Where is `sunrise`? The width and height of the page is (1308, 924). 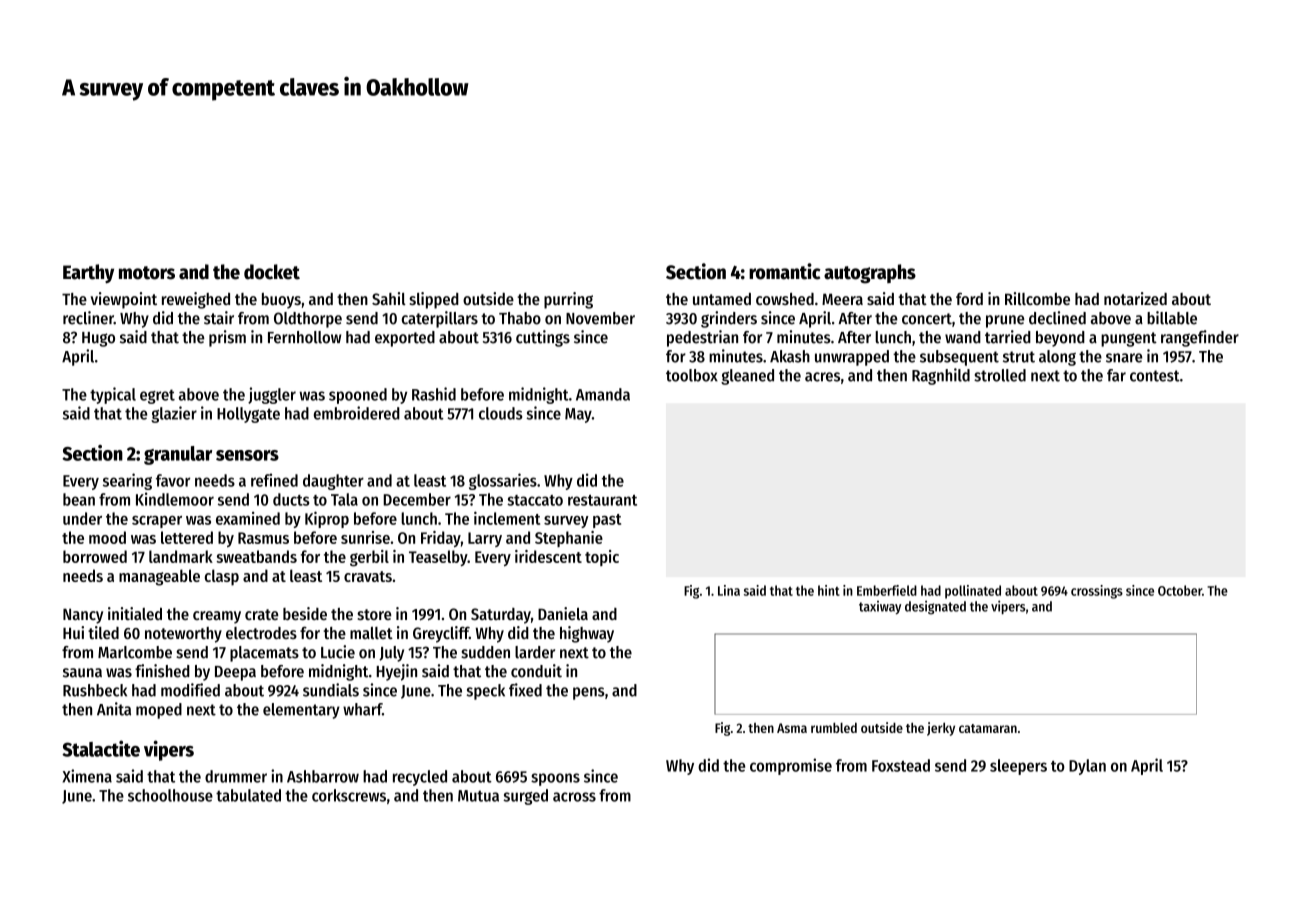
sunrise is located at coordinates (365, 537).
